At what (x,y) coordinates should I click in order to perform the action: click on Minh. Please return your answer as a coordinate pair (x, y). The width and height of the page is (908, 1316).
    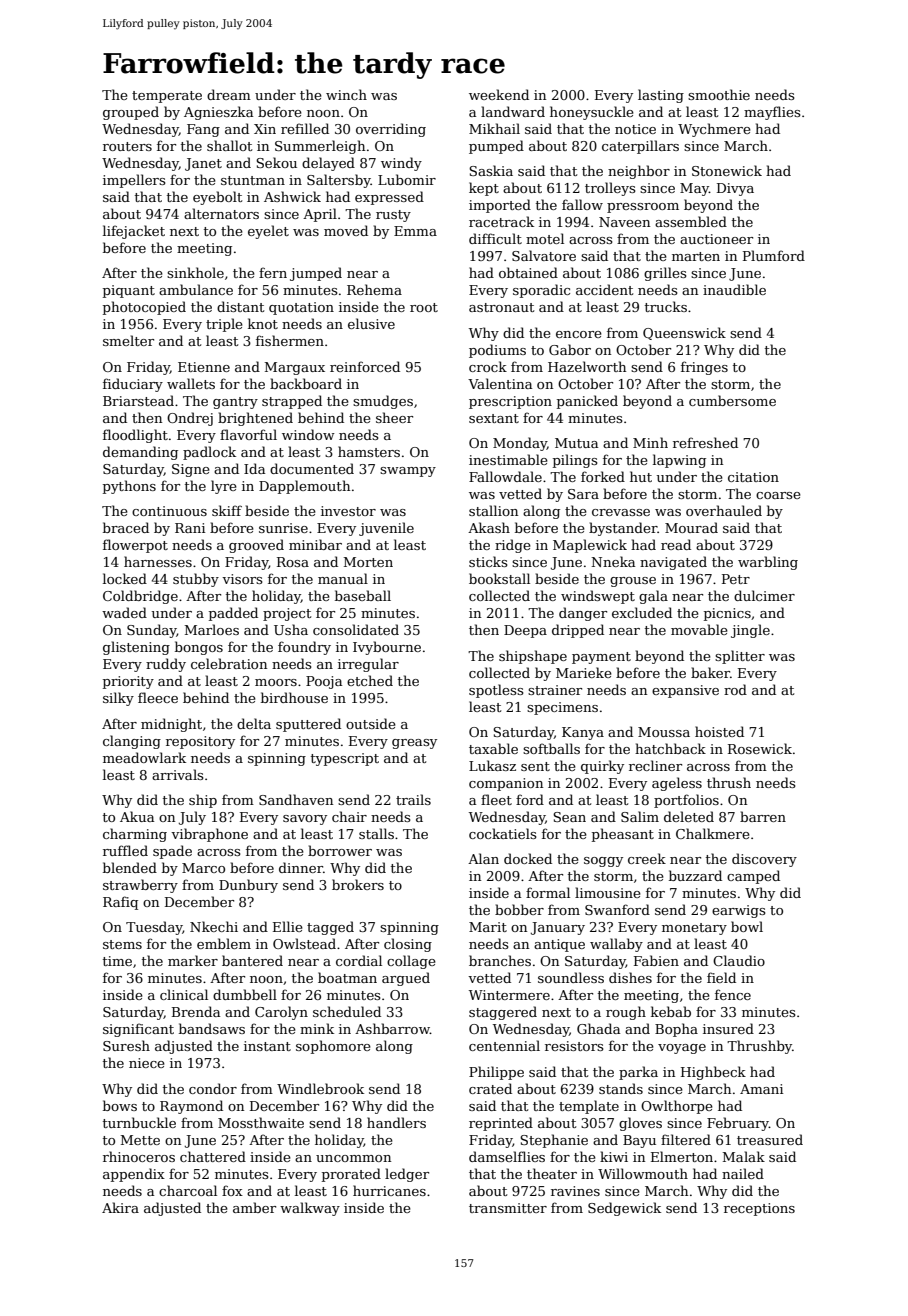
    Looking at the image, I should click on (650, 442).
